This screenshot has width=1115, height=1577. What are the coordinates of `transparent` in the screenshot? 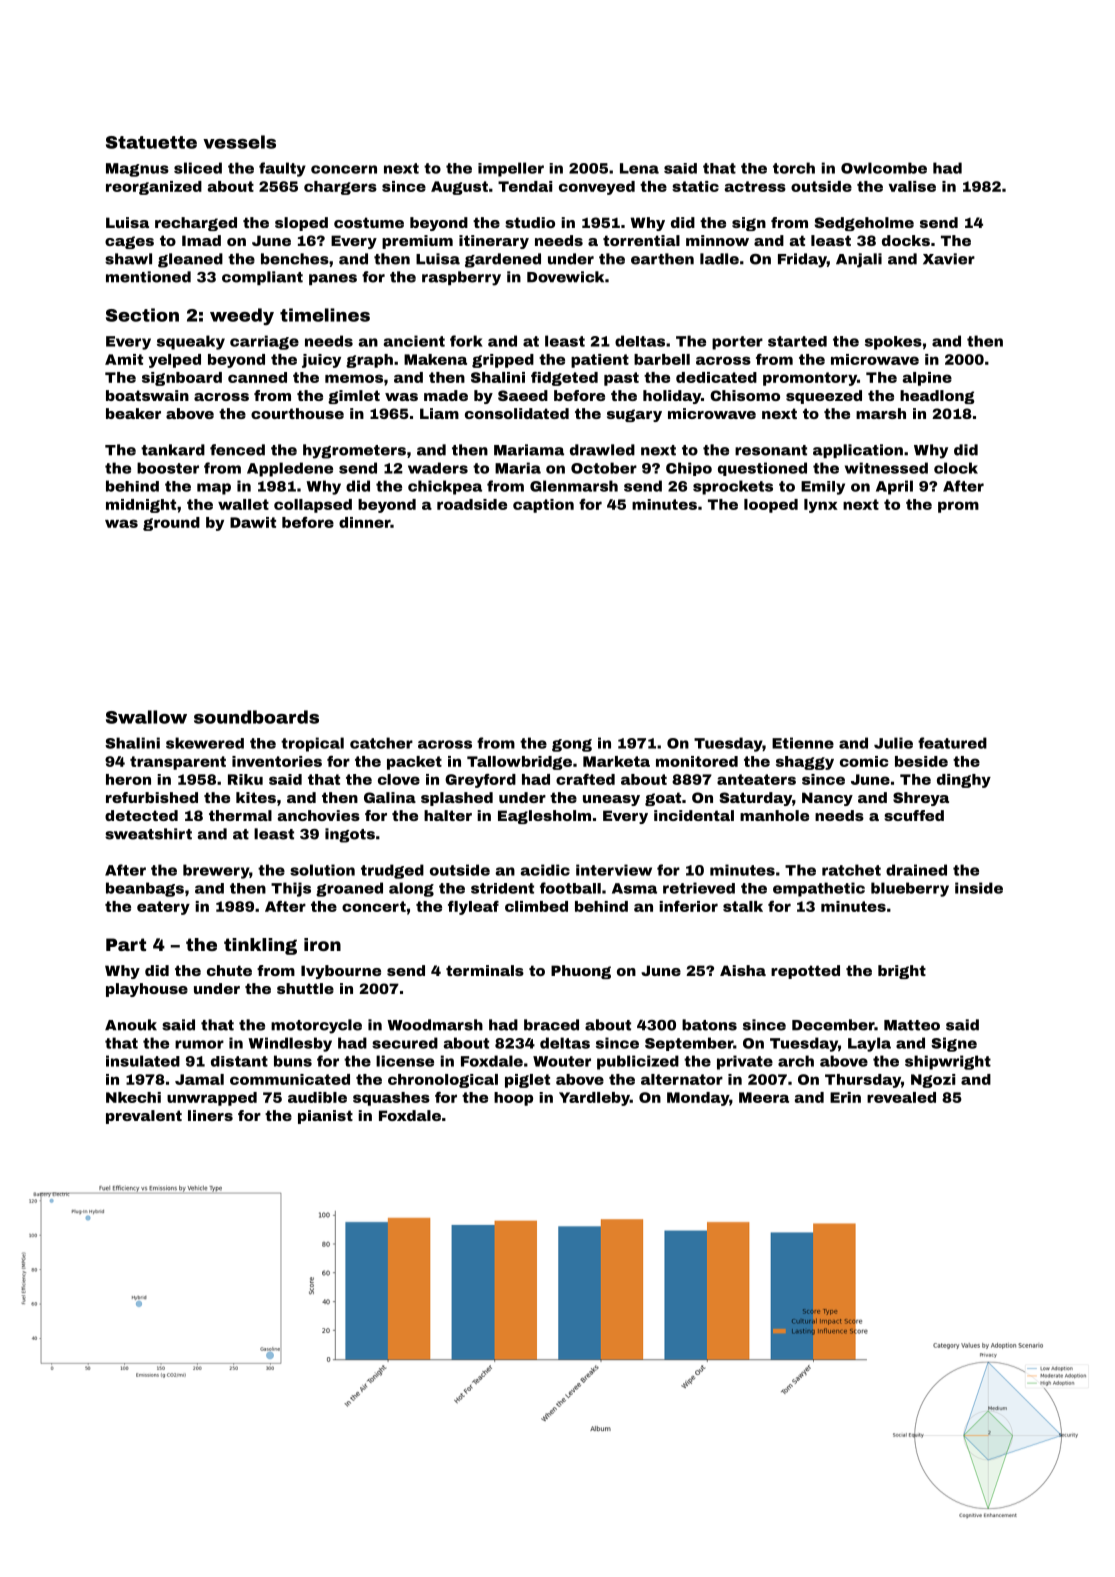 It's located at (178, 763).
